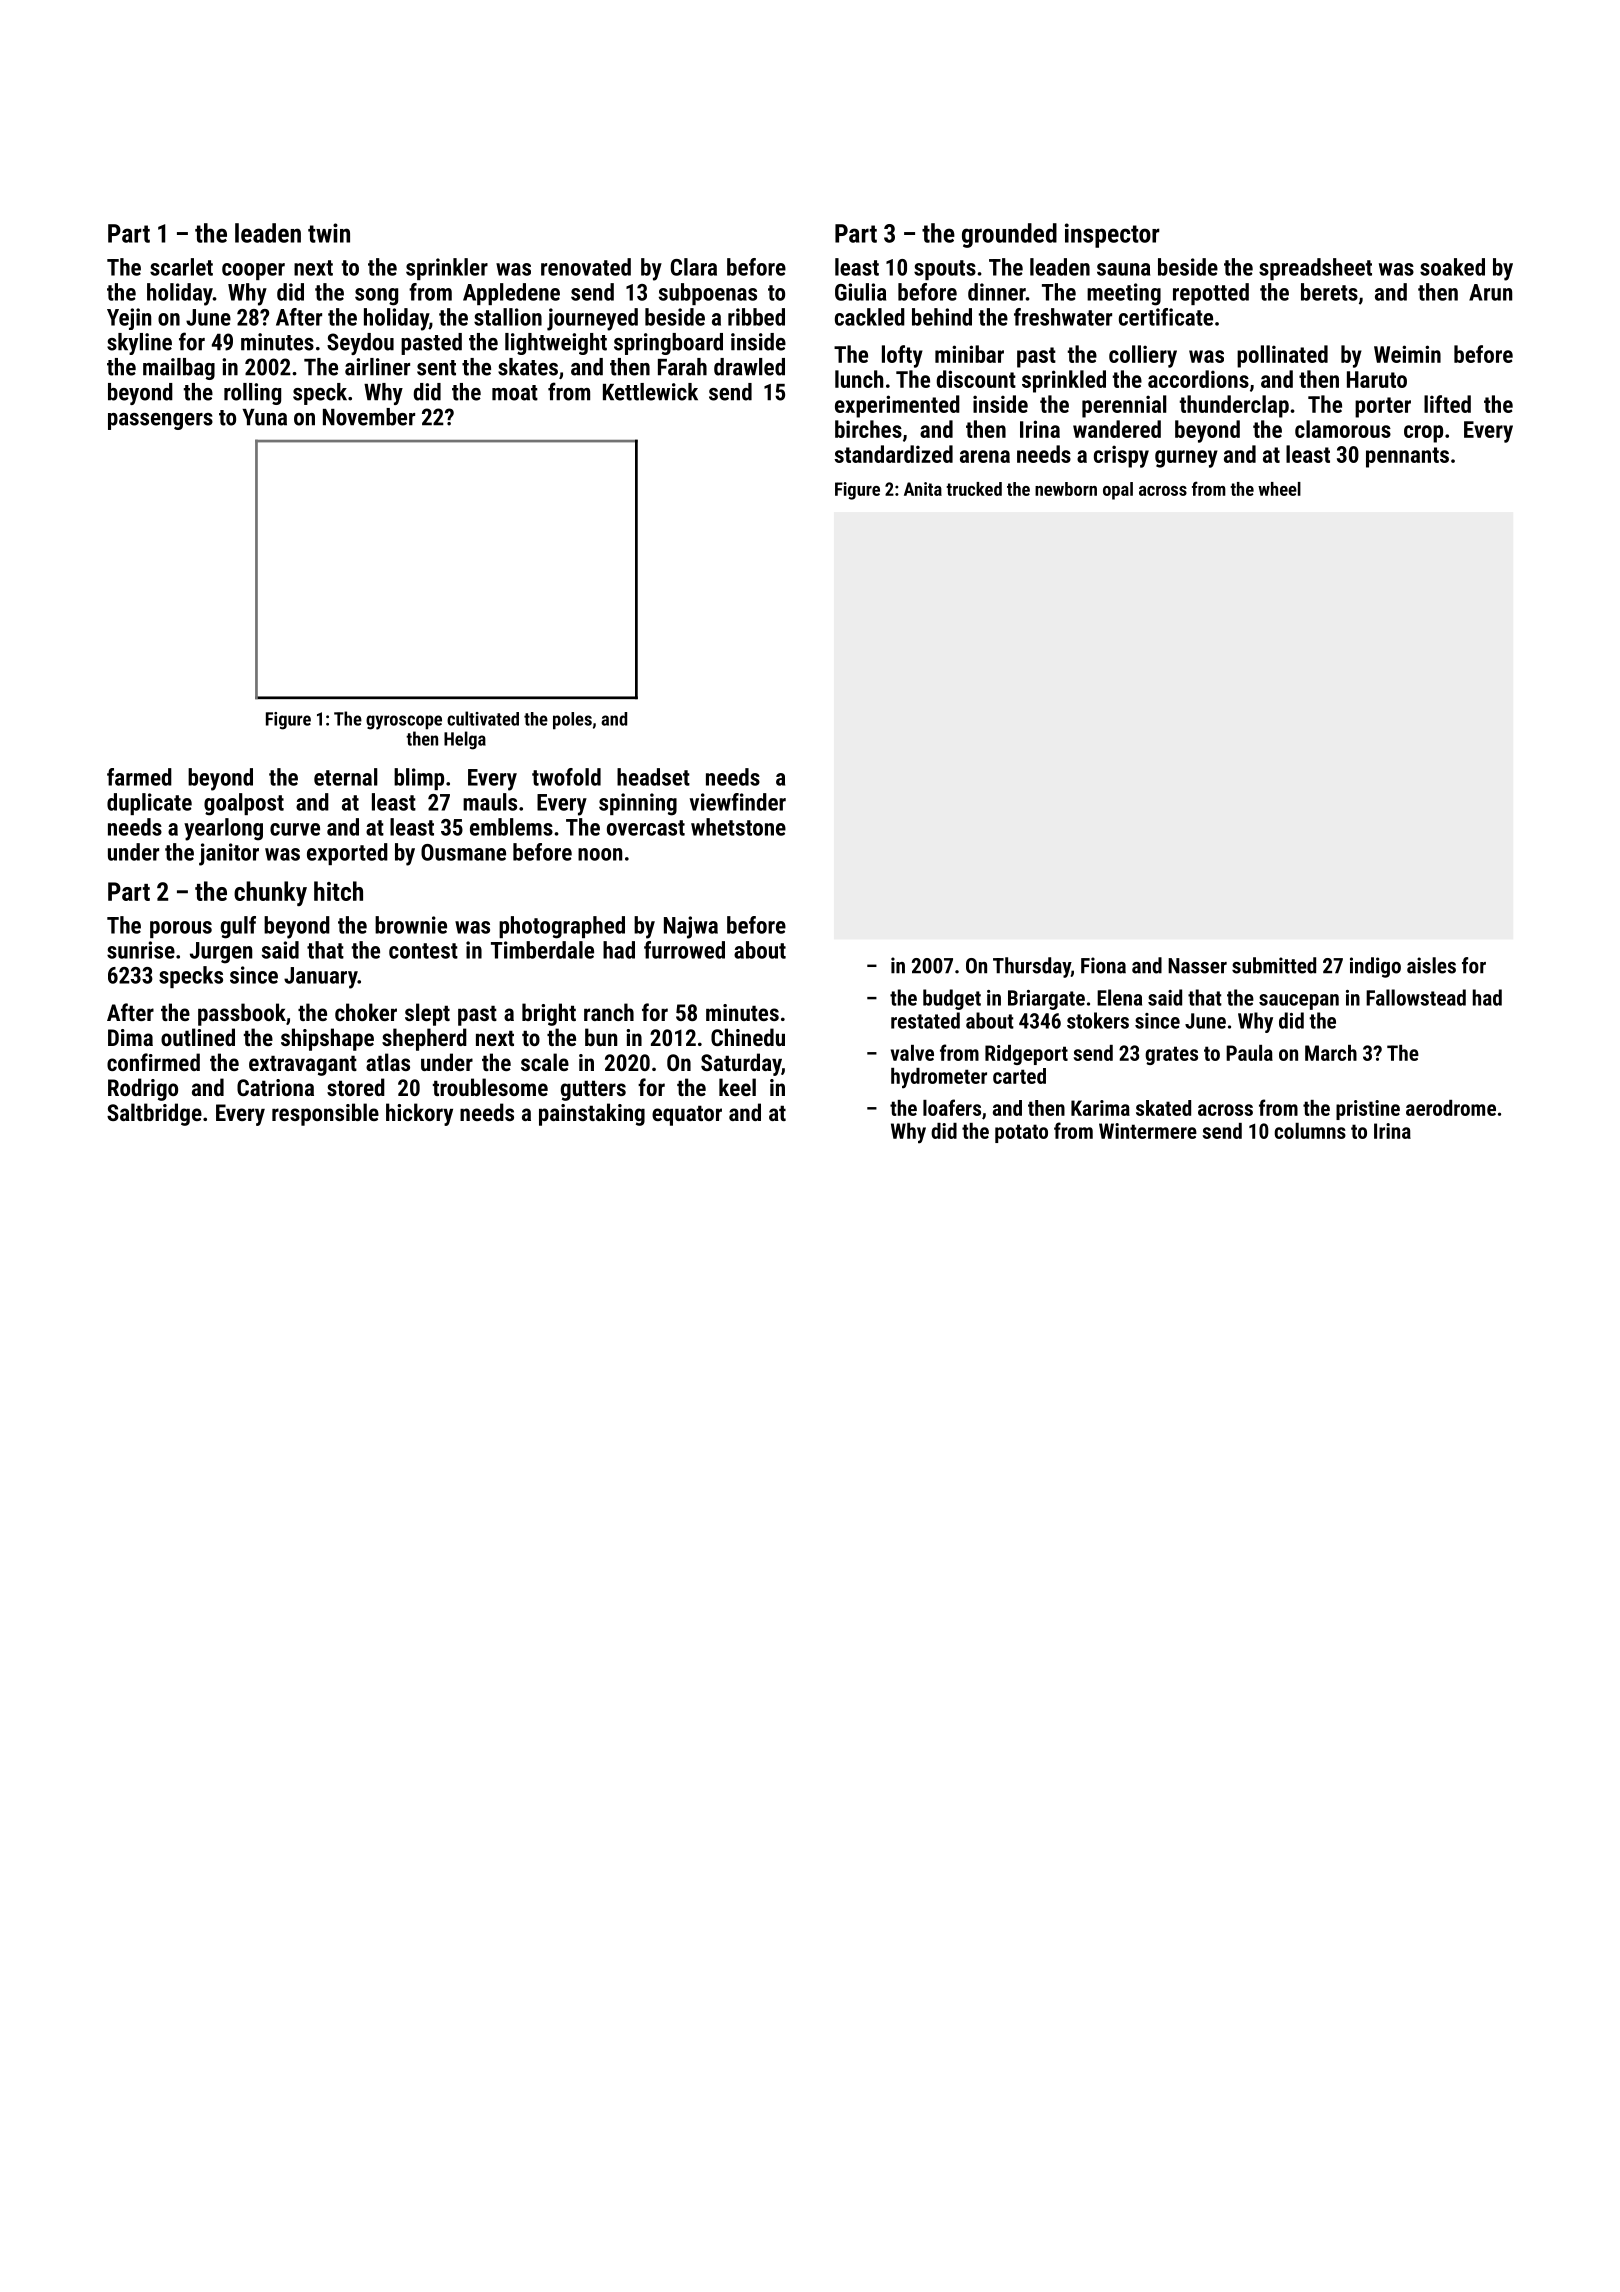 Image resolution: width=1620 pixels, height=2292 pixels. Describe the element at coordinates (1112, 235) in the document. I see `inspector` at that location.
